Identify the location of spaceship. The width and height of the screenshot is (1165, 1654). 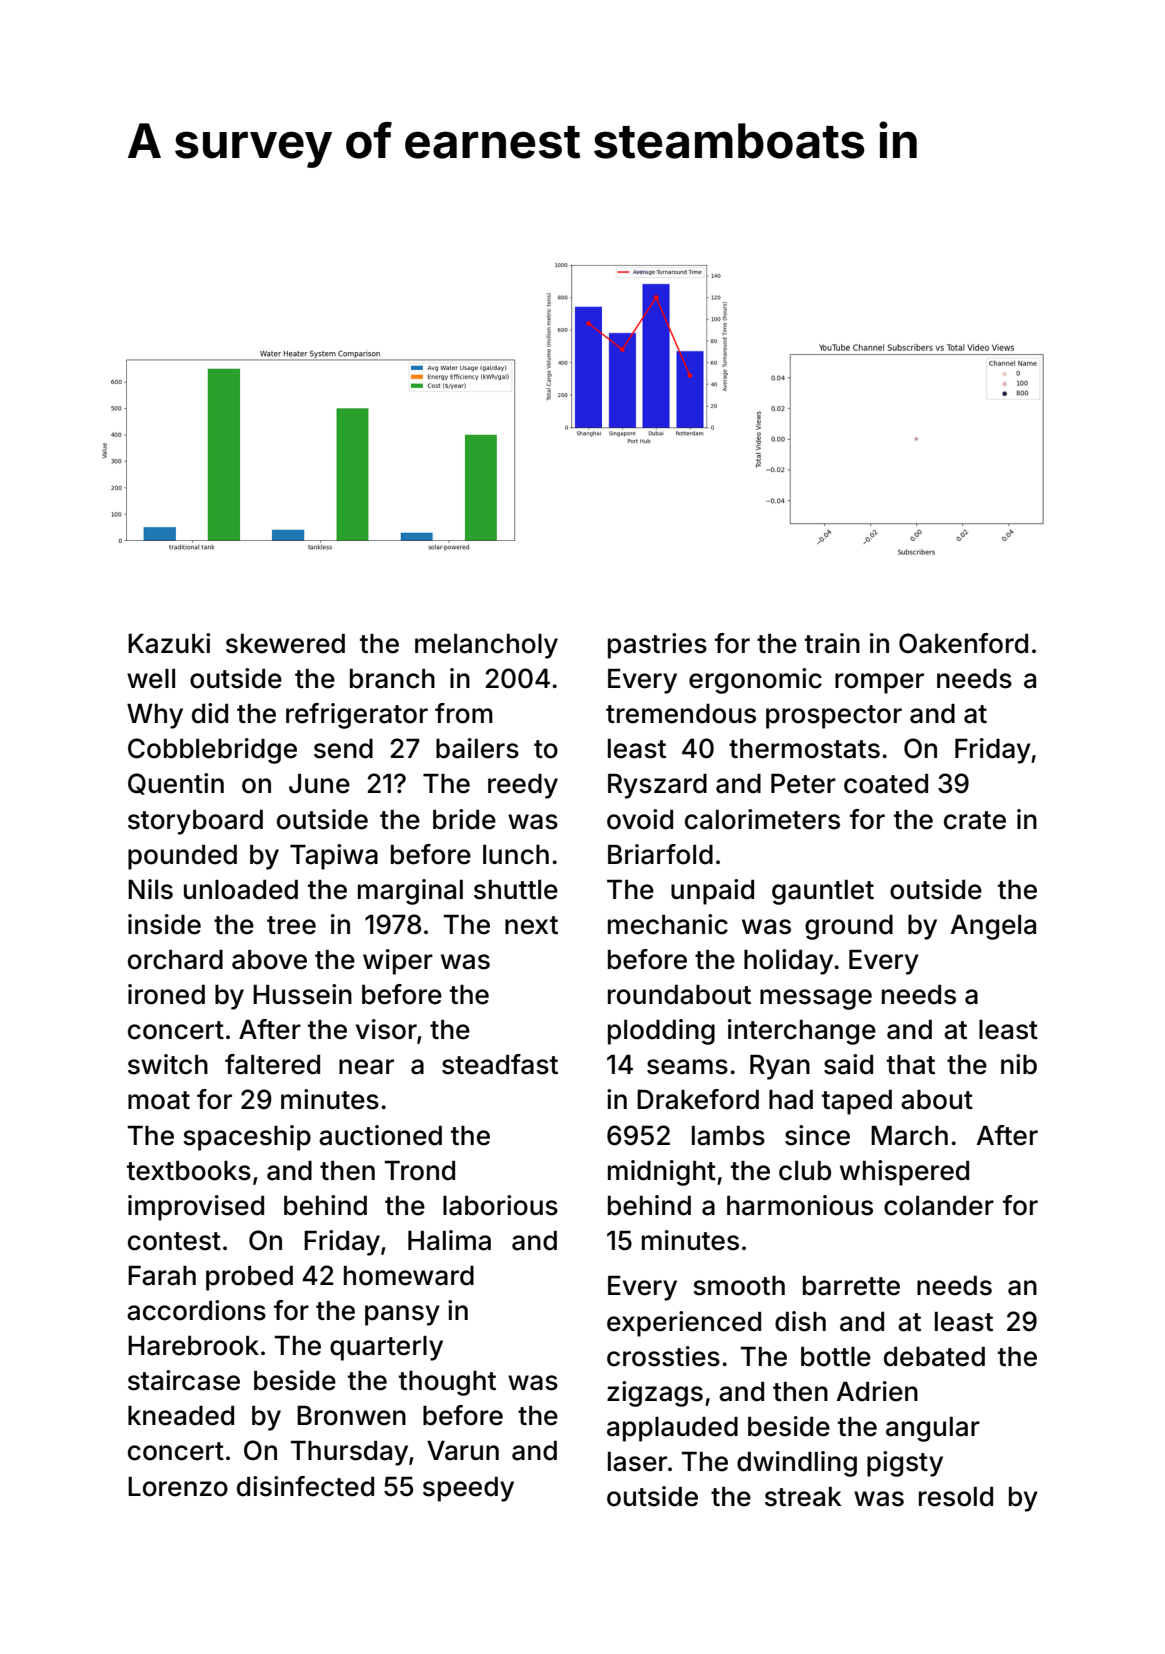
(247, 1138).
